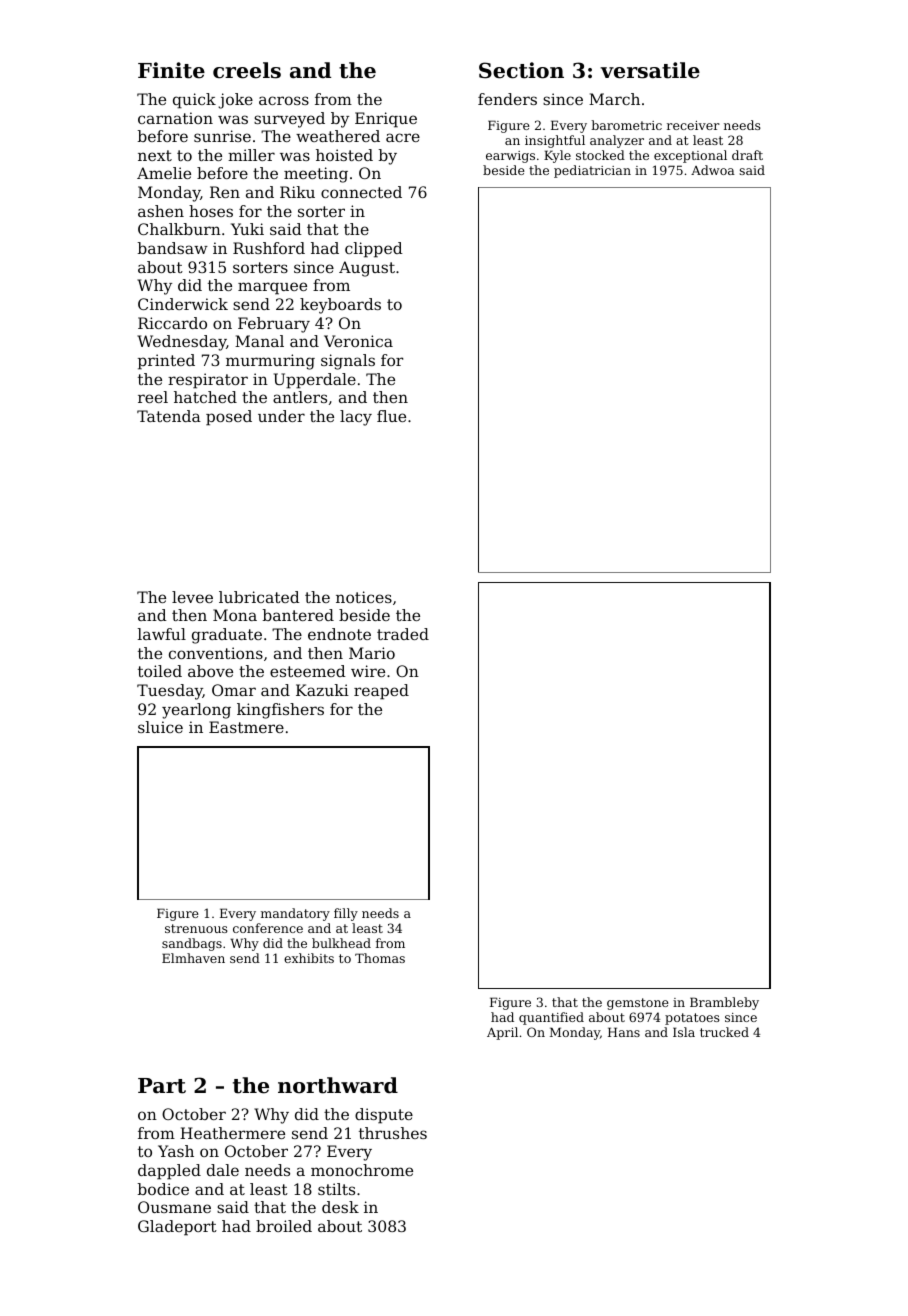 The width and height of the image is (908, 1316). I want to click on Eastmere, so click(246, 727).
